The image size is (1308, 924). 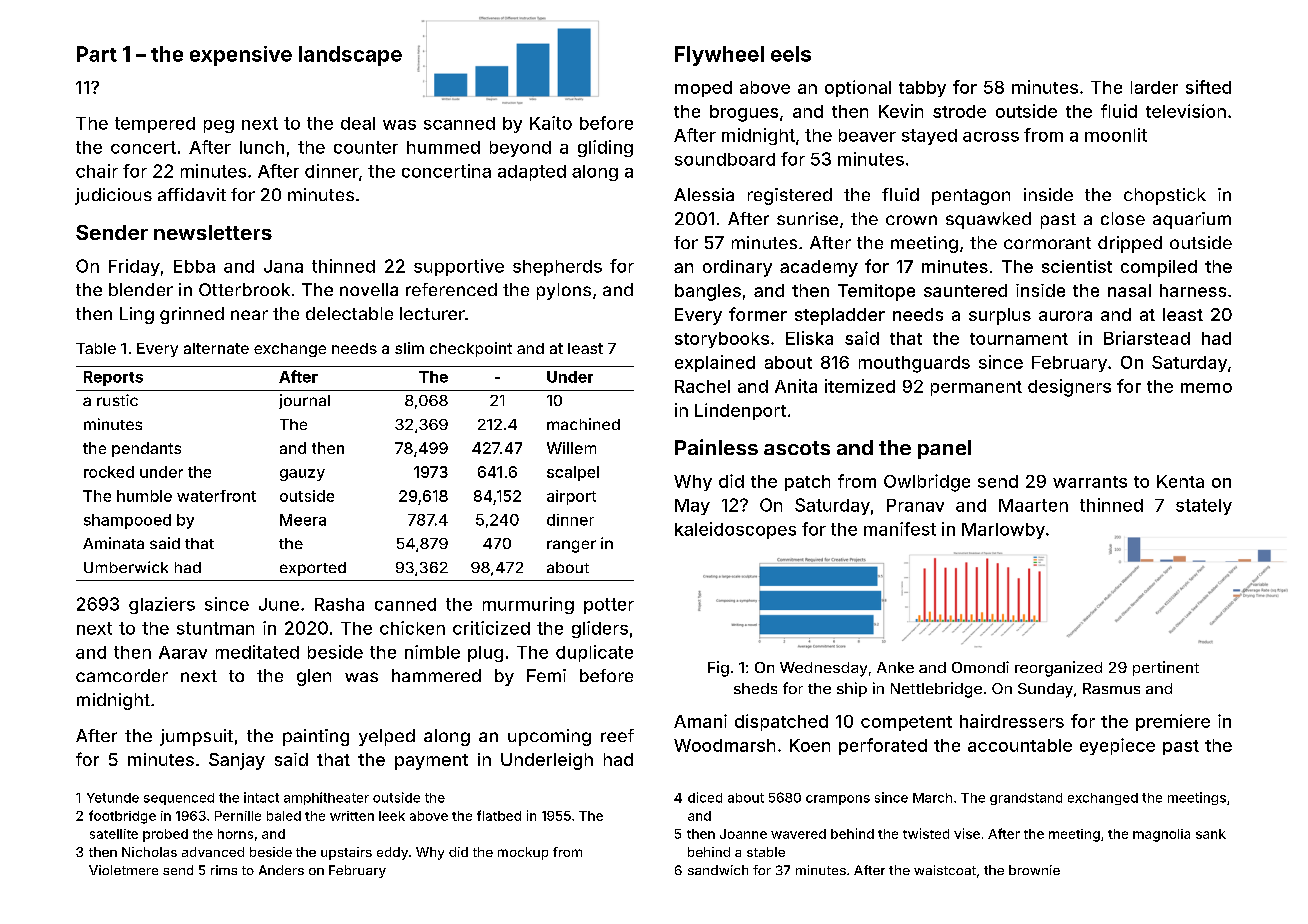 What do you see at coordinates (123, 870) in the image?
I see `Violetmere` at bounding box center [123, 870].
